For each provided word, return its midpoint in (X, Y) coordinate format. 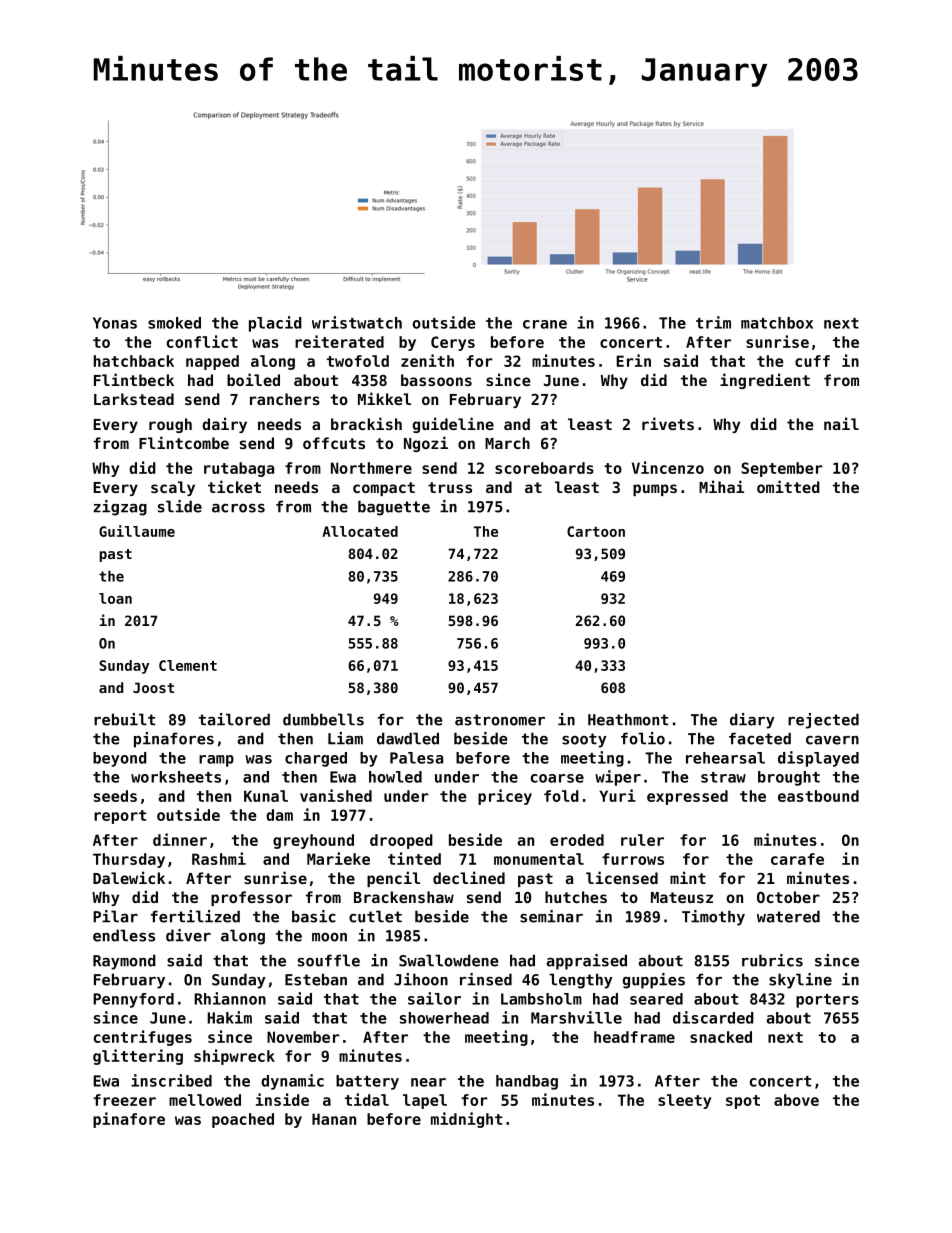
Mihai (721, 486)
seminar (551, 916)
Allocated (360, 531)
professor (251, 898)
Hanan (334, 1119)
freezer (125, 1100)
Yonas (115, 323)
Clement (188, 665)
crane (545, 324)
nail (841, 423)
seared (656, 999)
